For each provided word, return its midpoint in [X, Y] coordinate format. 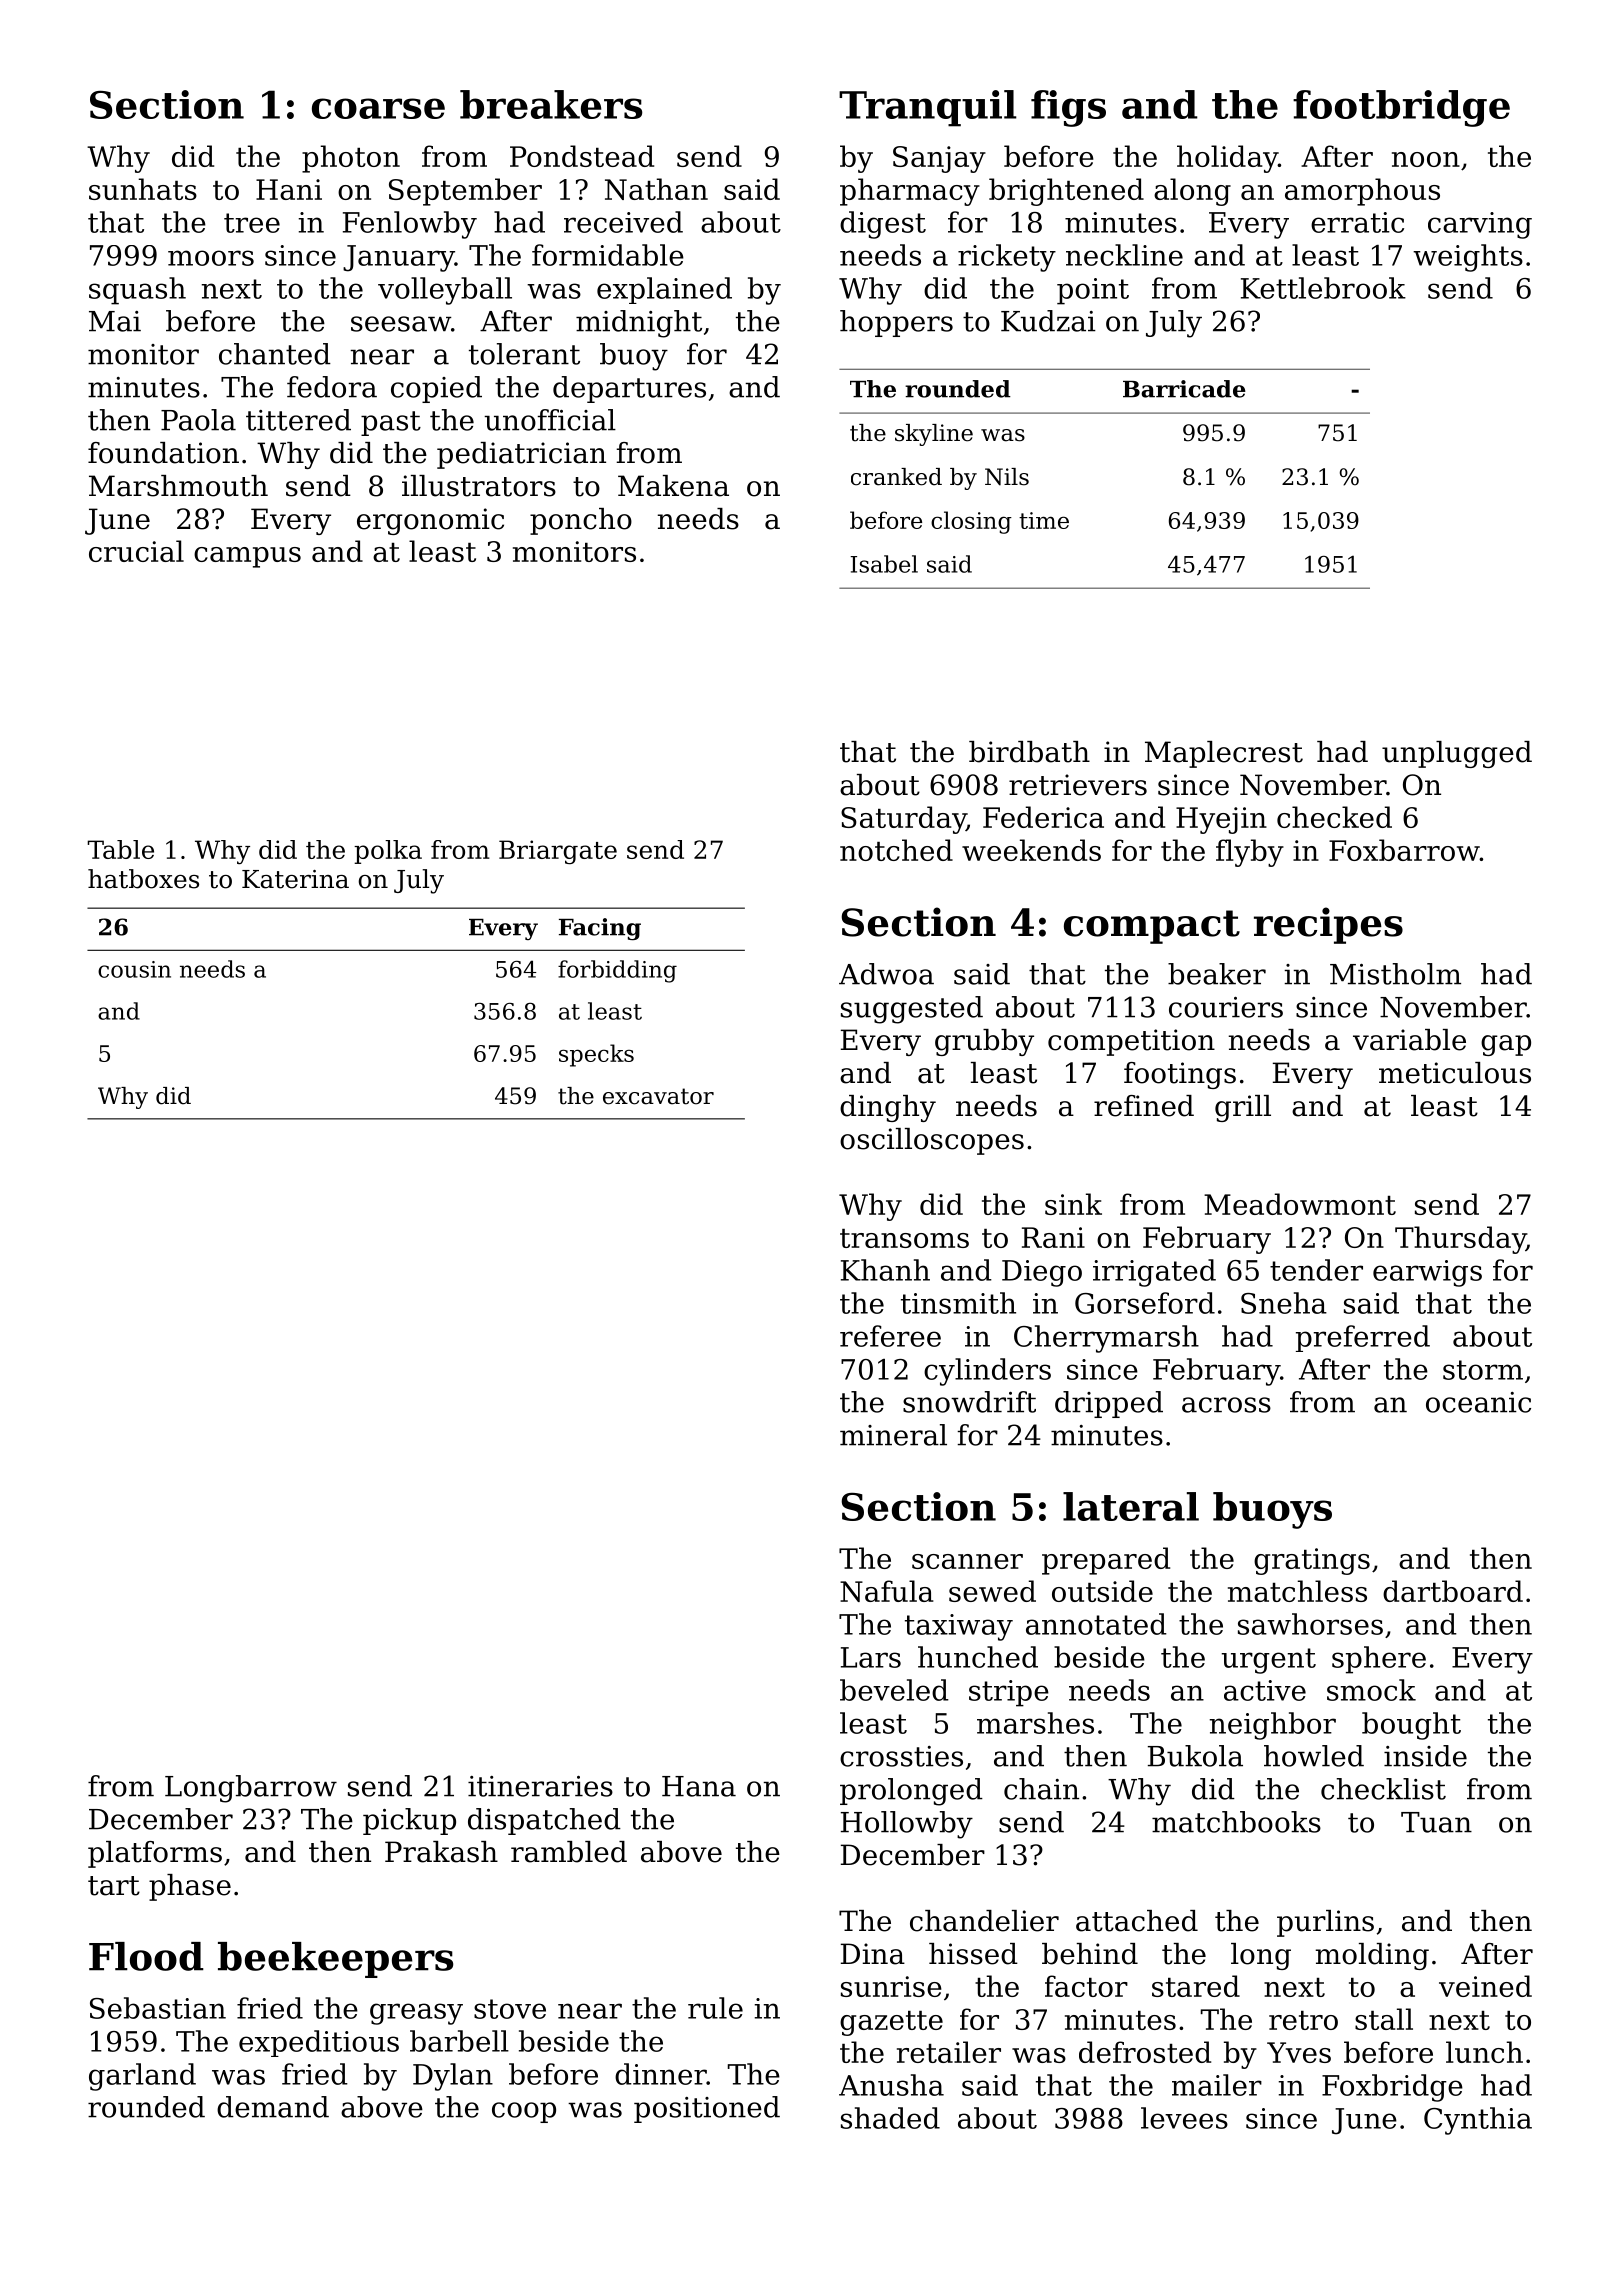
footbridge [1401, 108]
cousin [134, 969]
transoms [904, 1238]
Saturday [903, 820]
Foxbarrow [1404, 850]
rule [715, 2008]
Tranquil [928, 108]
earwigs [1427, 1273]
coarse [378, 108]
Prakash [441, 1852]
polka [388, 852]
